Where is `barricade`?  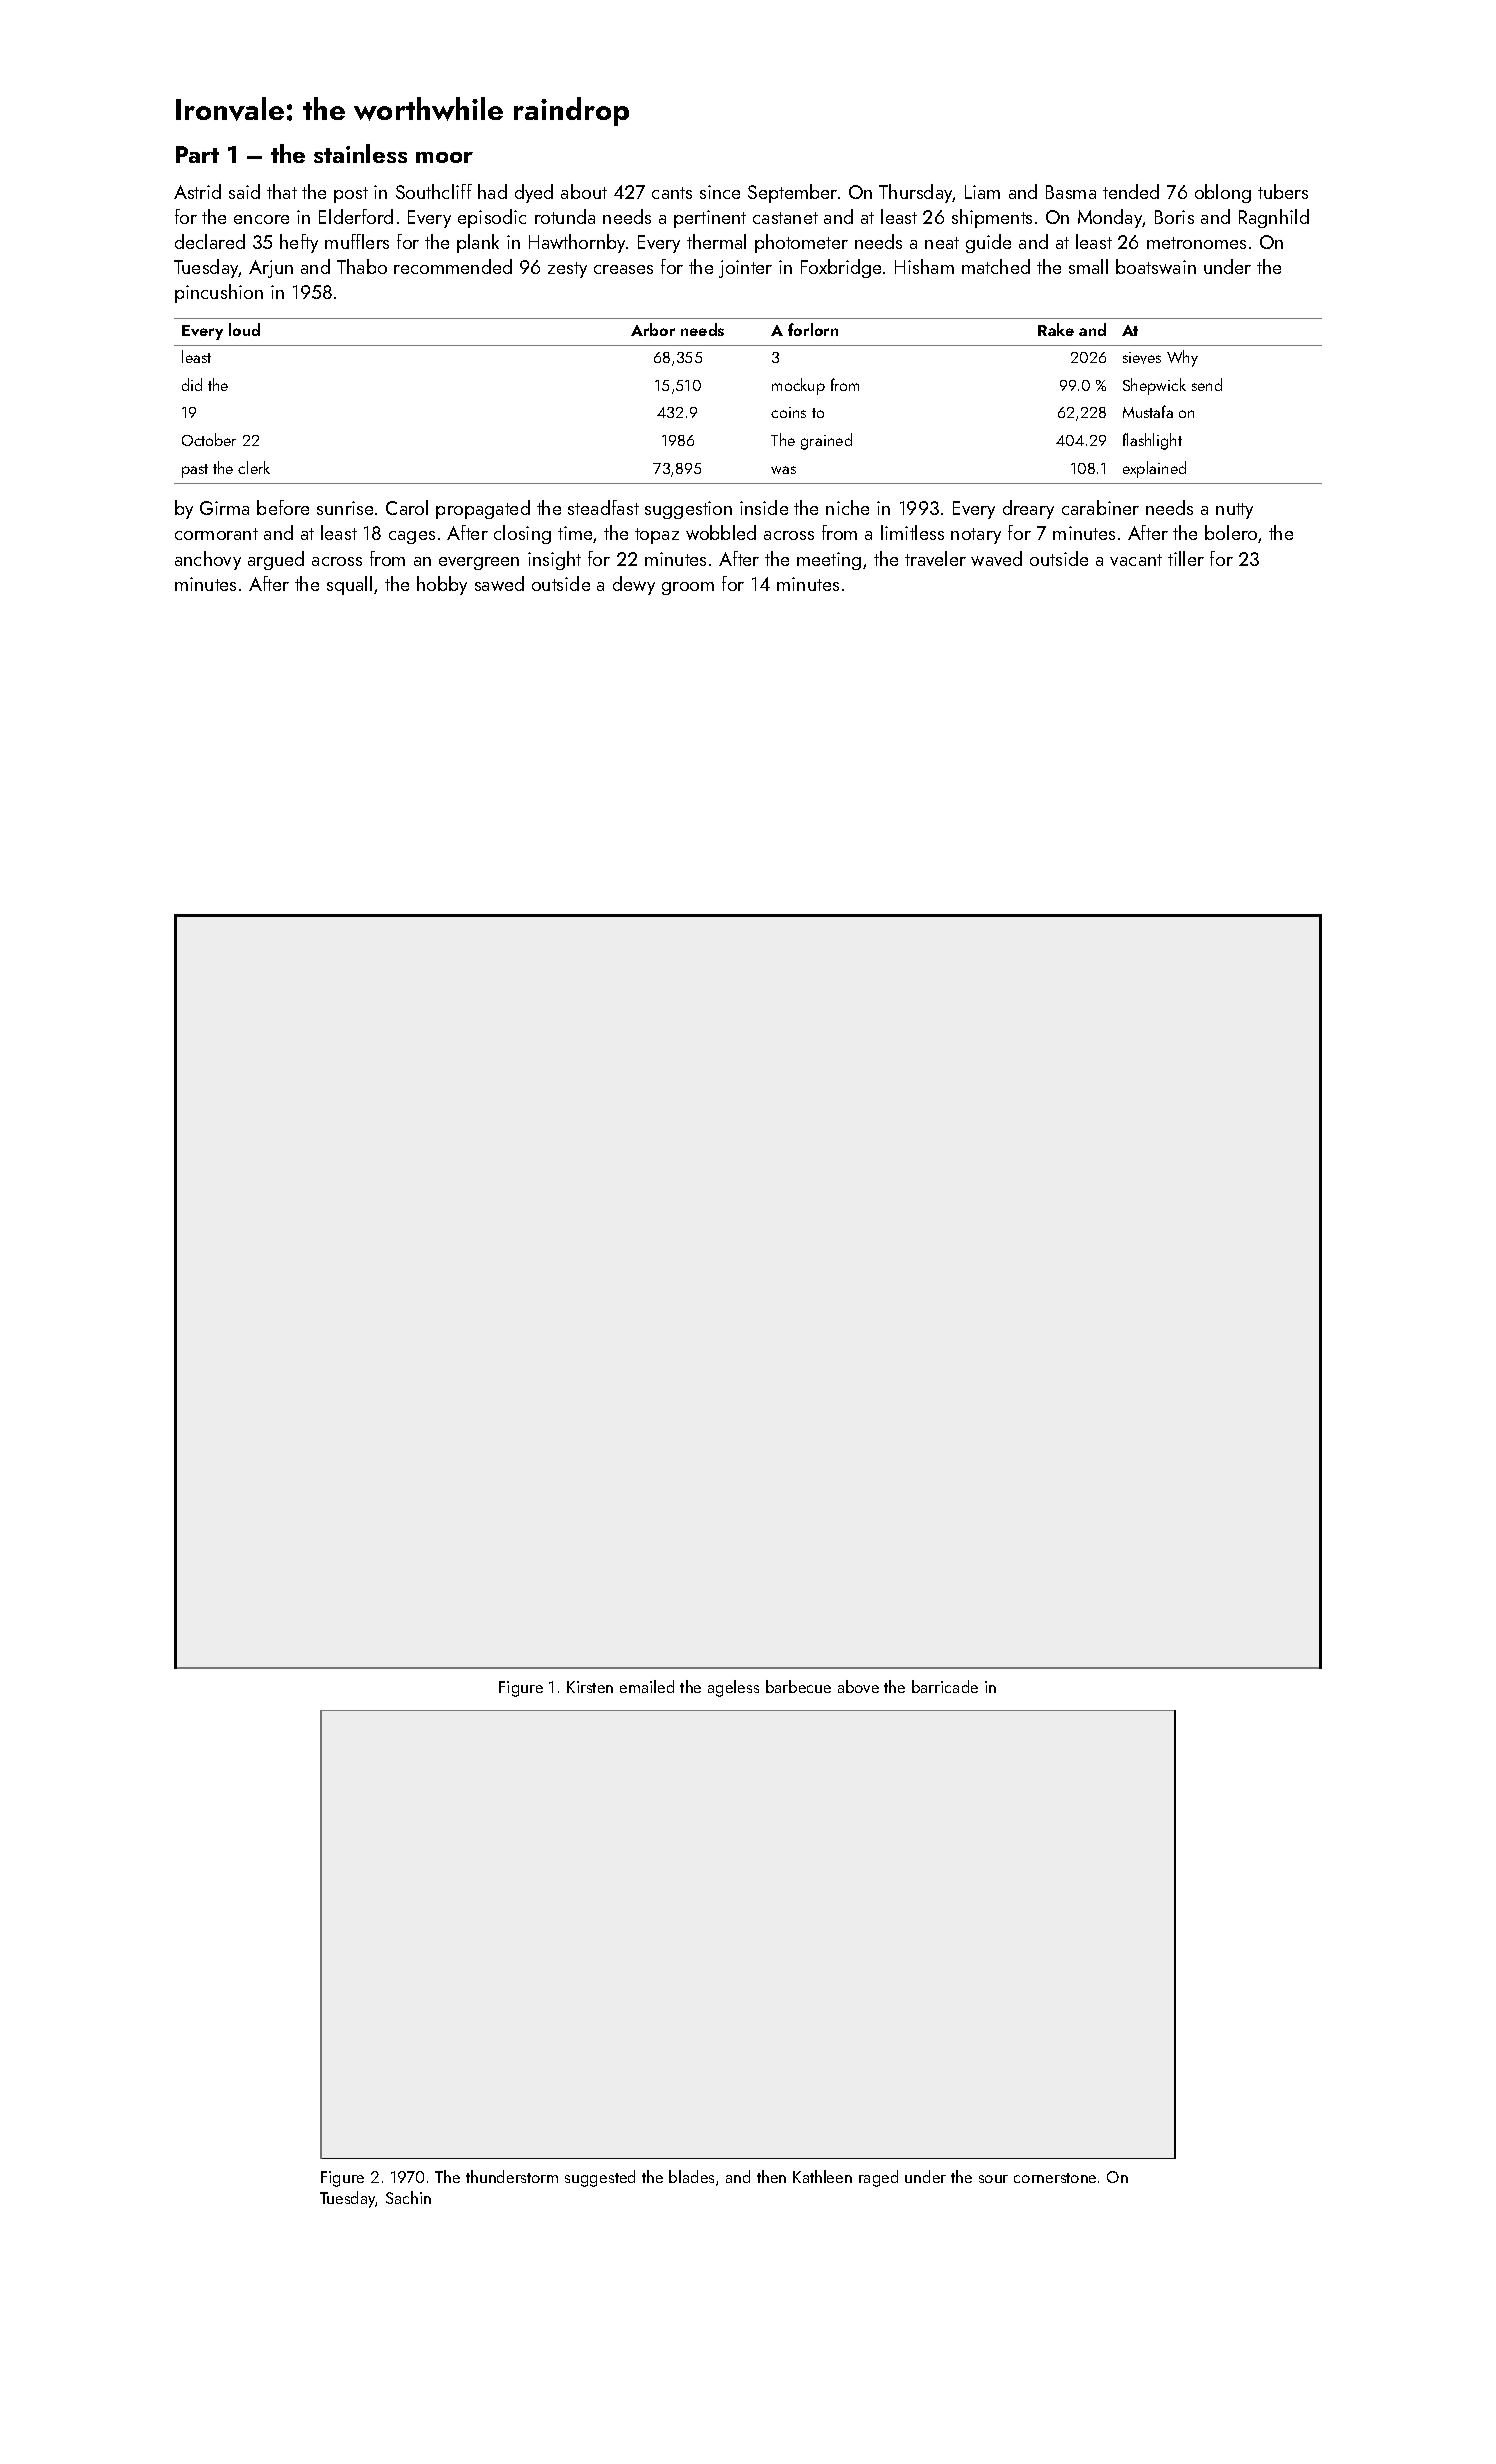
barricade is located at coordinates (945, 1686).
